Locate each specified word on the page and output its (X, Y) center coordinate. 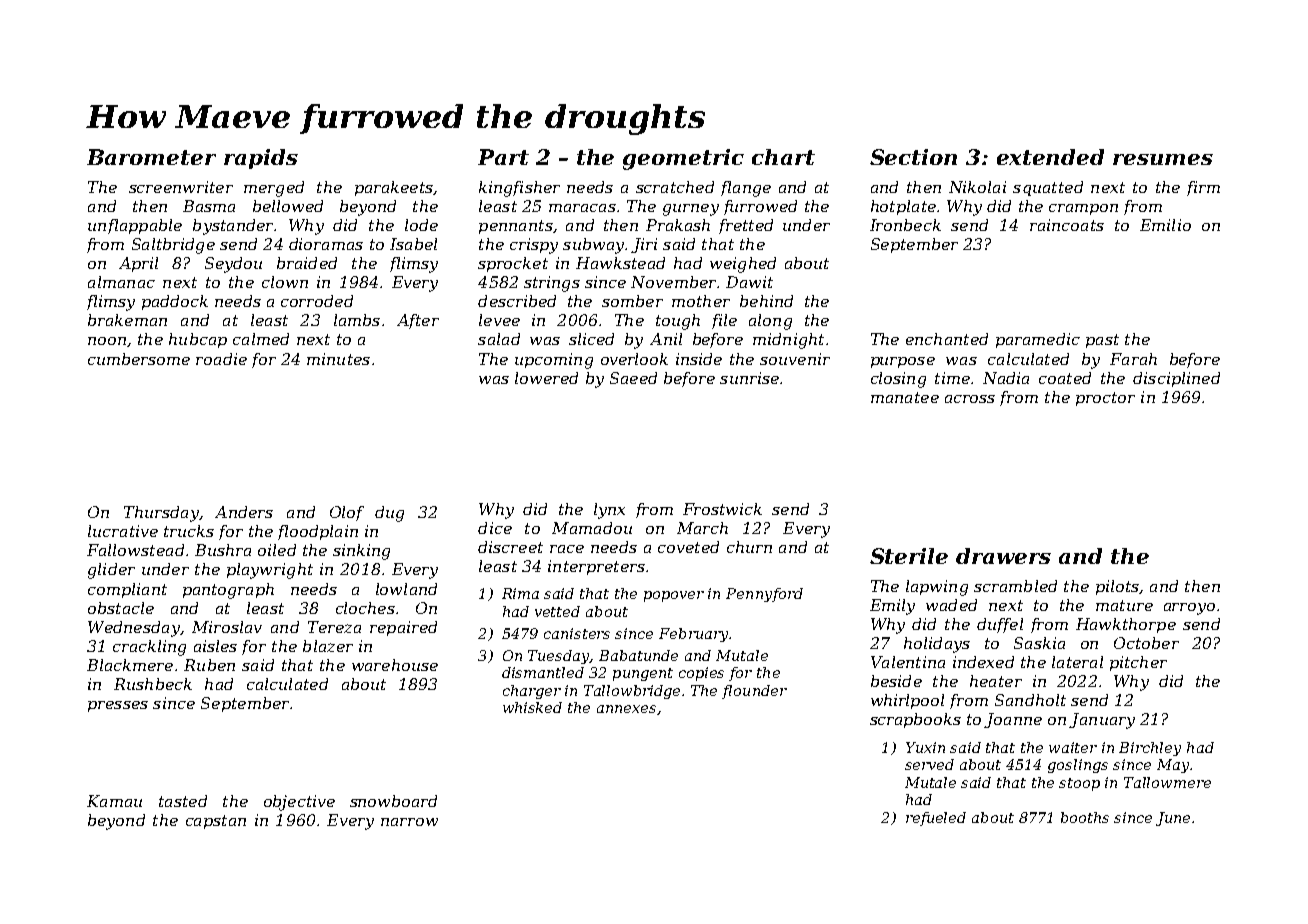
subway (593, 246)
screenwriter (181, 187)
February (693, 635)
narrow (409, 822)
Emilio (1165, 225)
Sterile (909, 556)
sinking (361, 552)
